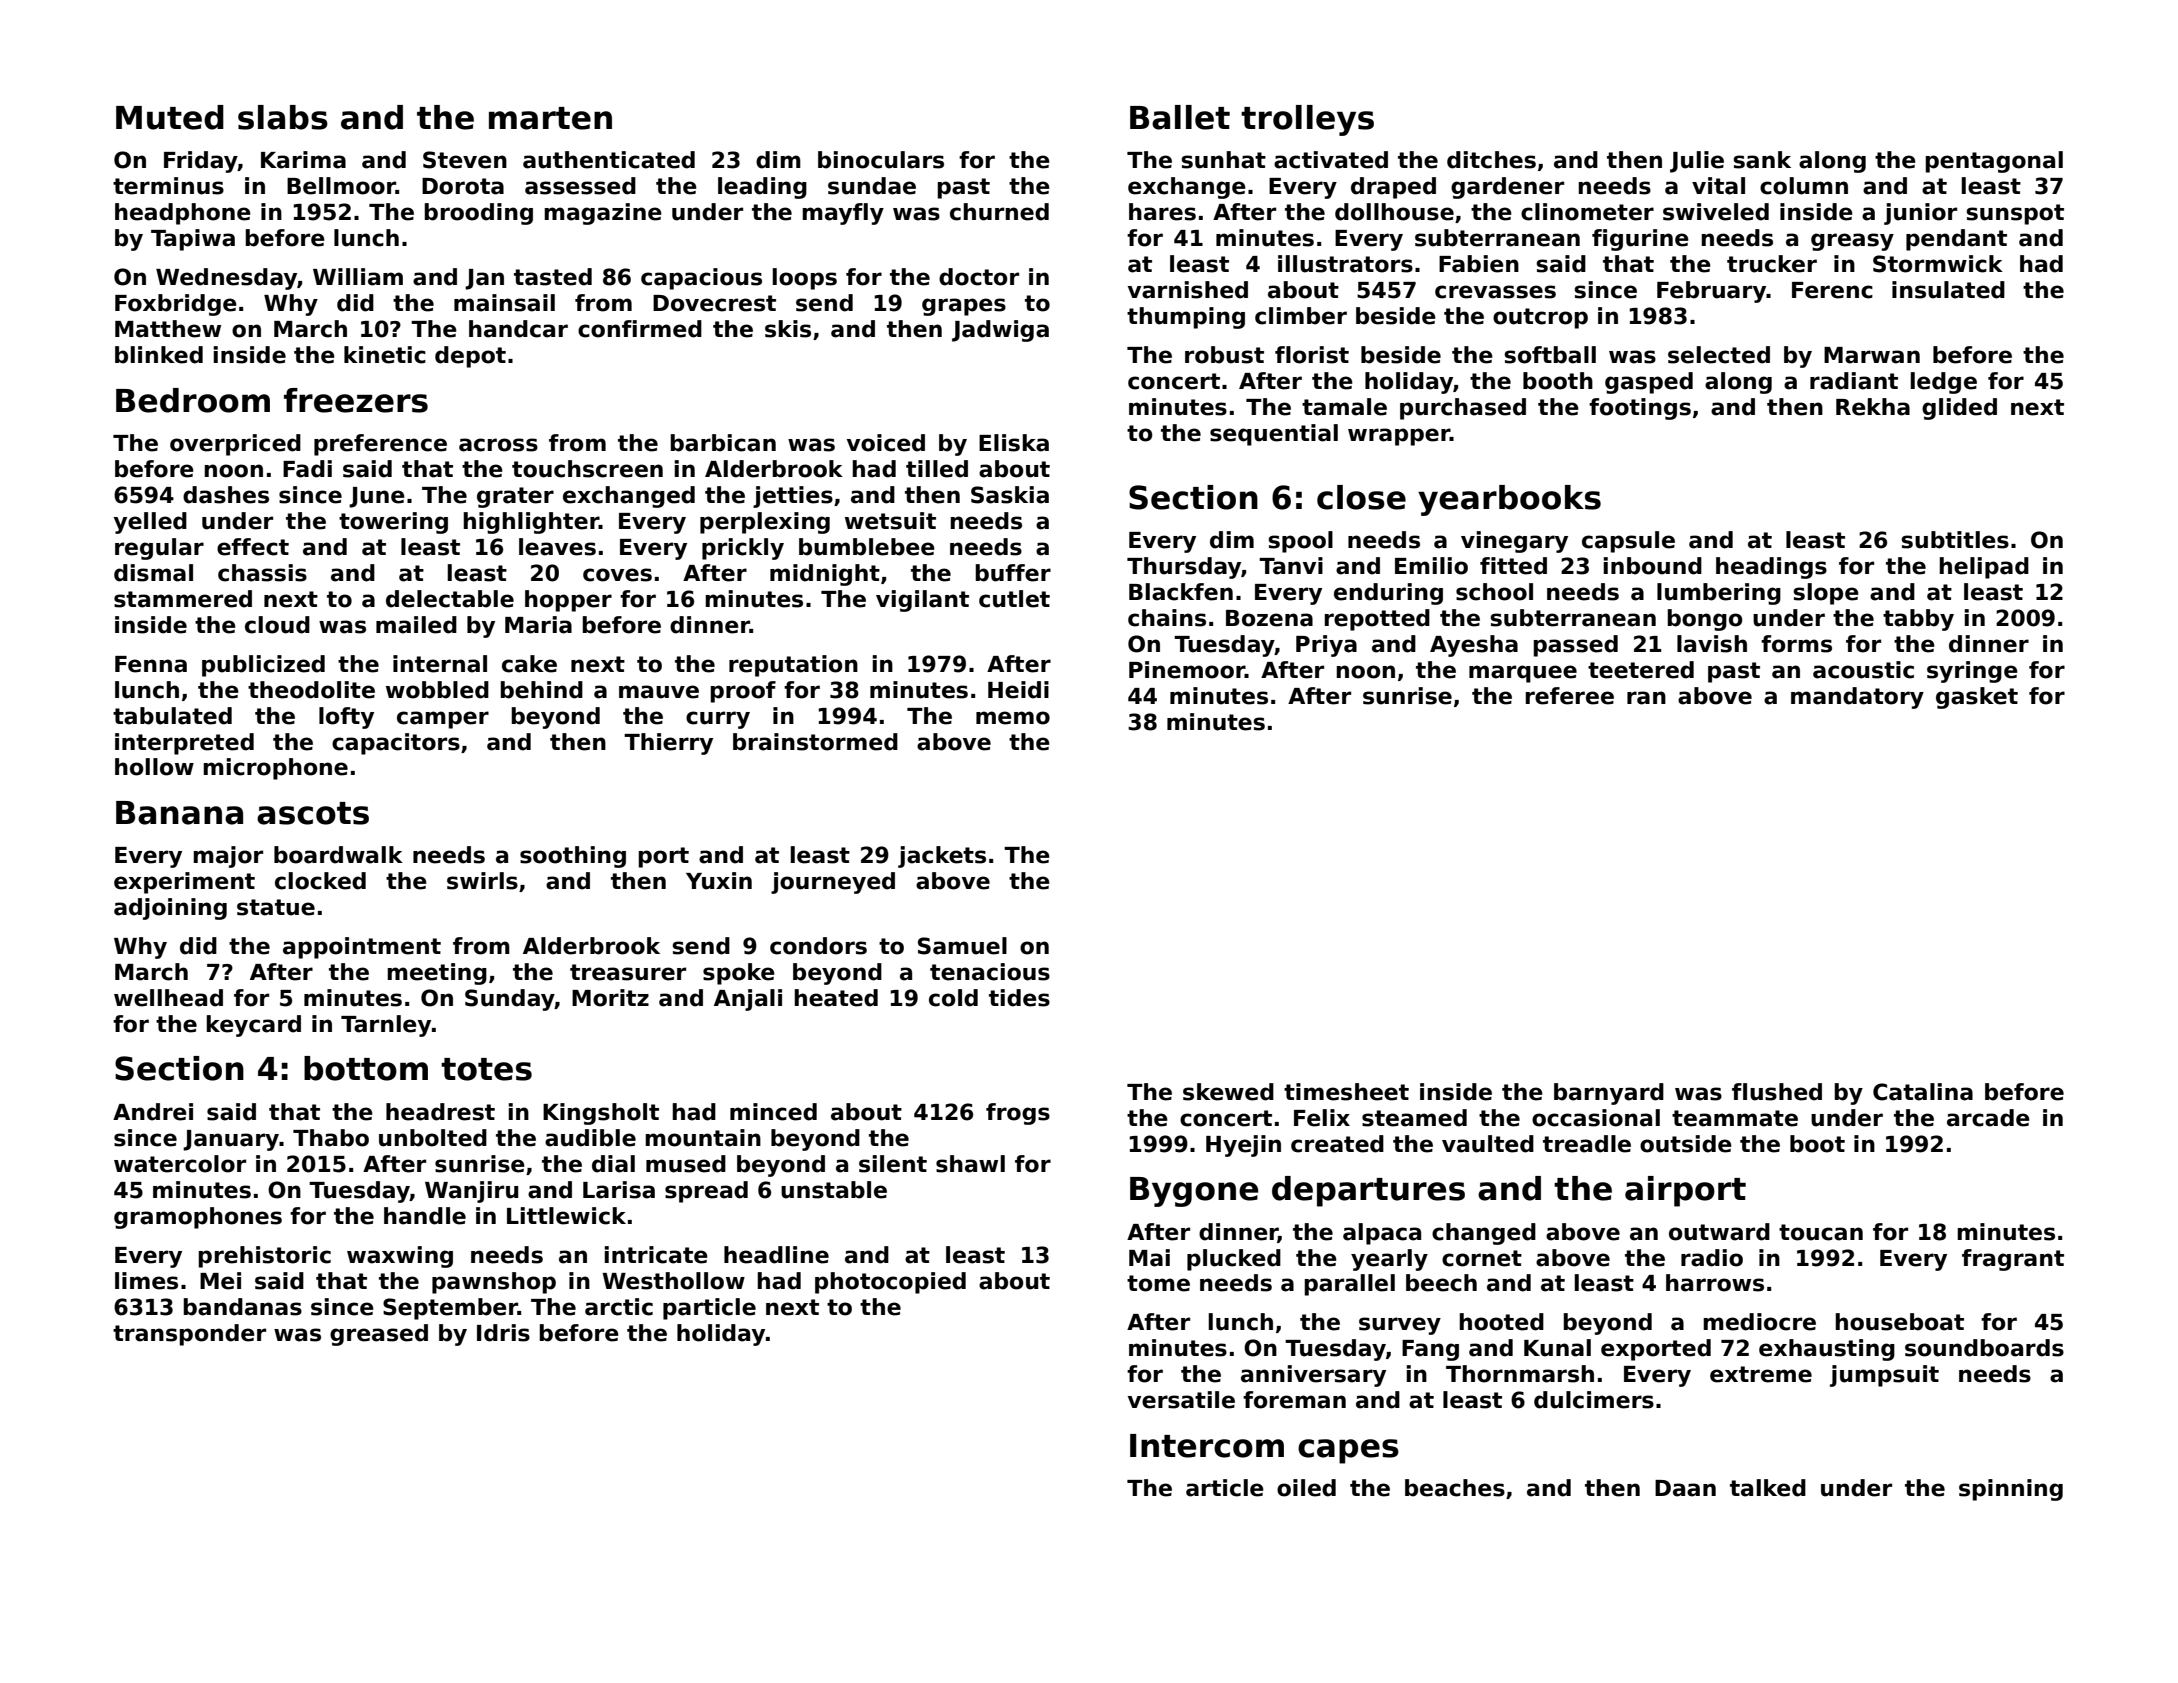 Image resolution: width=2178 pixels, height=1683 pixels. What do you see at coordinates (776, 1255) in the screenshot?
I see `headline` at bounding box center [776, 1255].
